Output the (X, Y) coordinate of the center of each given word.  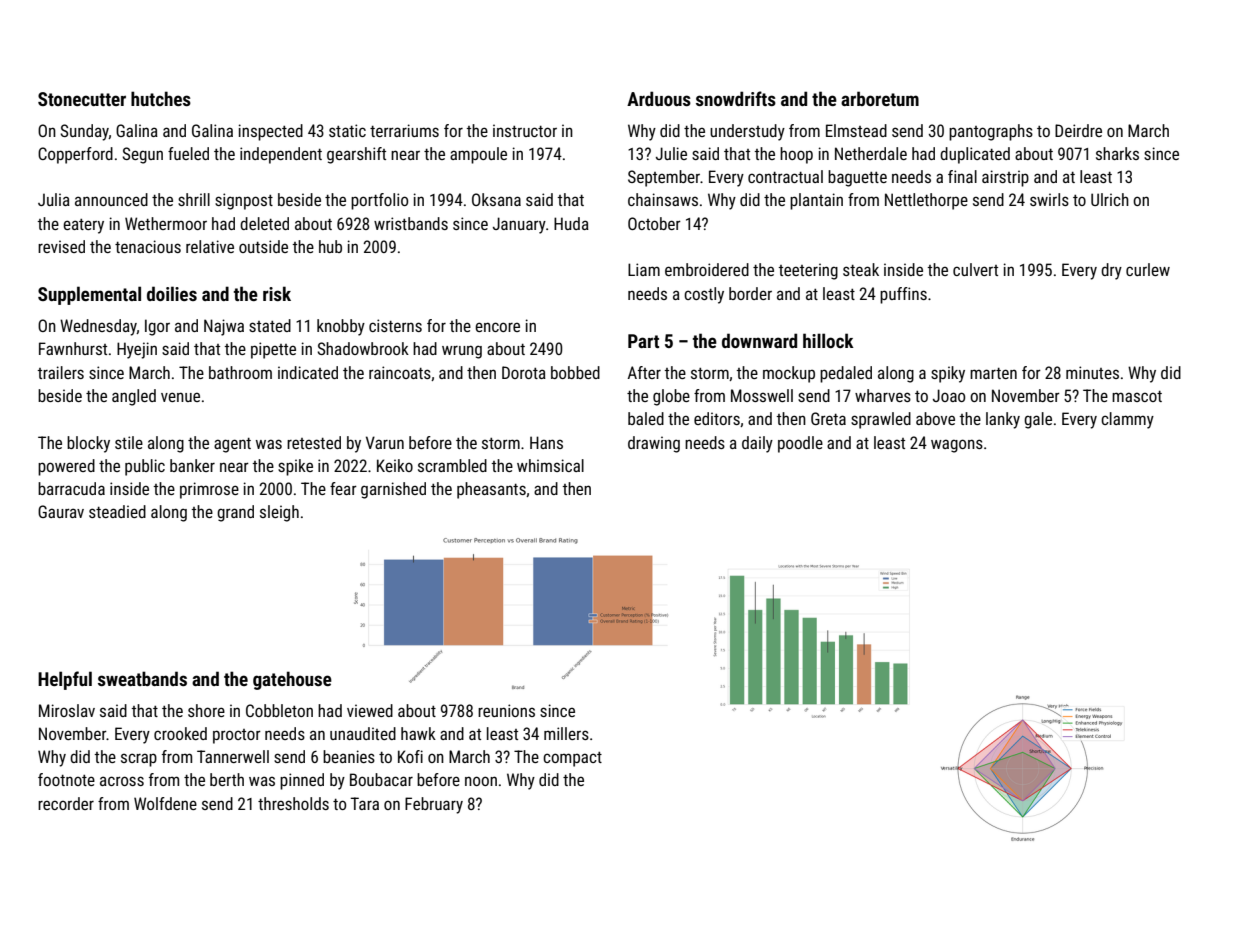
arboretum (880, 98)
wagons (957, 446)
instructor (525, 130)
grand (235, 513)
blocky (88, 444)
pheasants (491, 490)
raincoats (400, 372)
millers (566, 733)
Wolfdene (165, 803)
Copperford (75, 155)
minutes (1092, 372)
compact (572, 759)
